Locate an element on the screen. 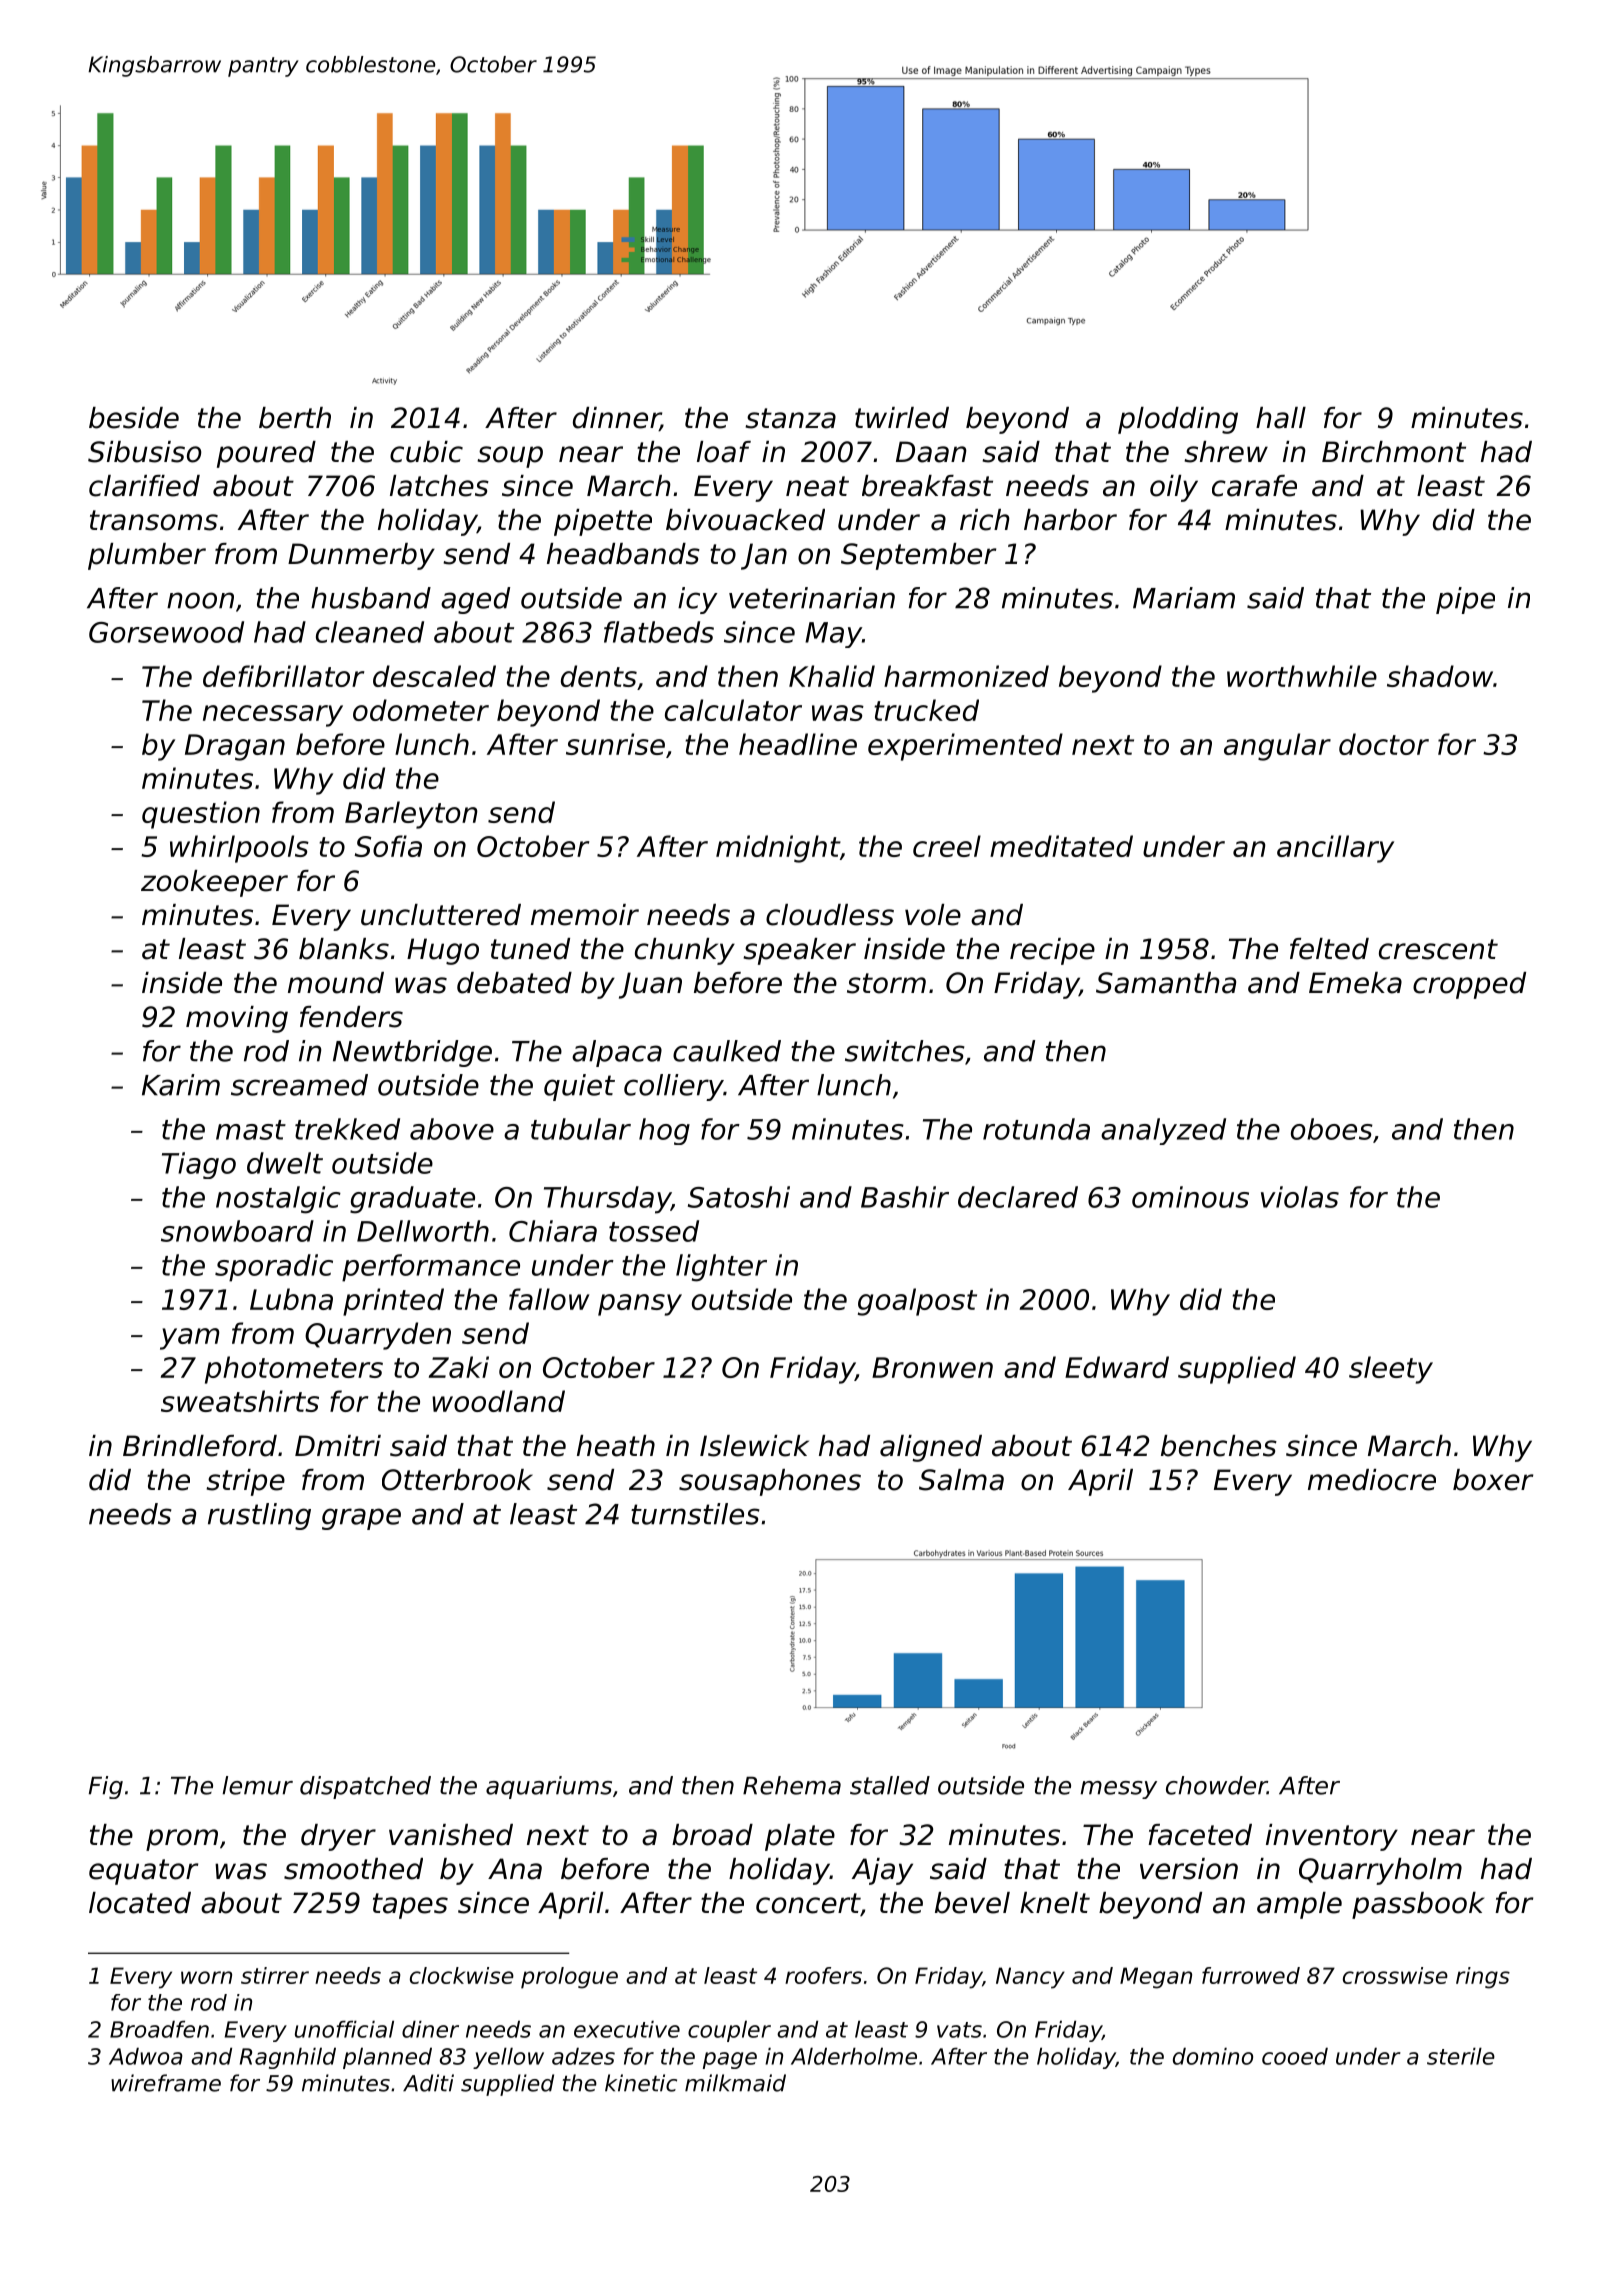 The image size is (1620, 2292). cooed is located at coordinates (1295, 2056).
